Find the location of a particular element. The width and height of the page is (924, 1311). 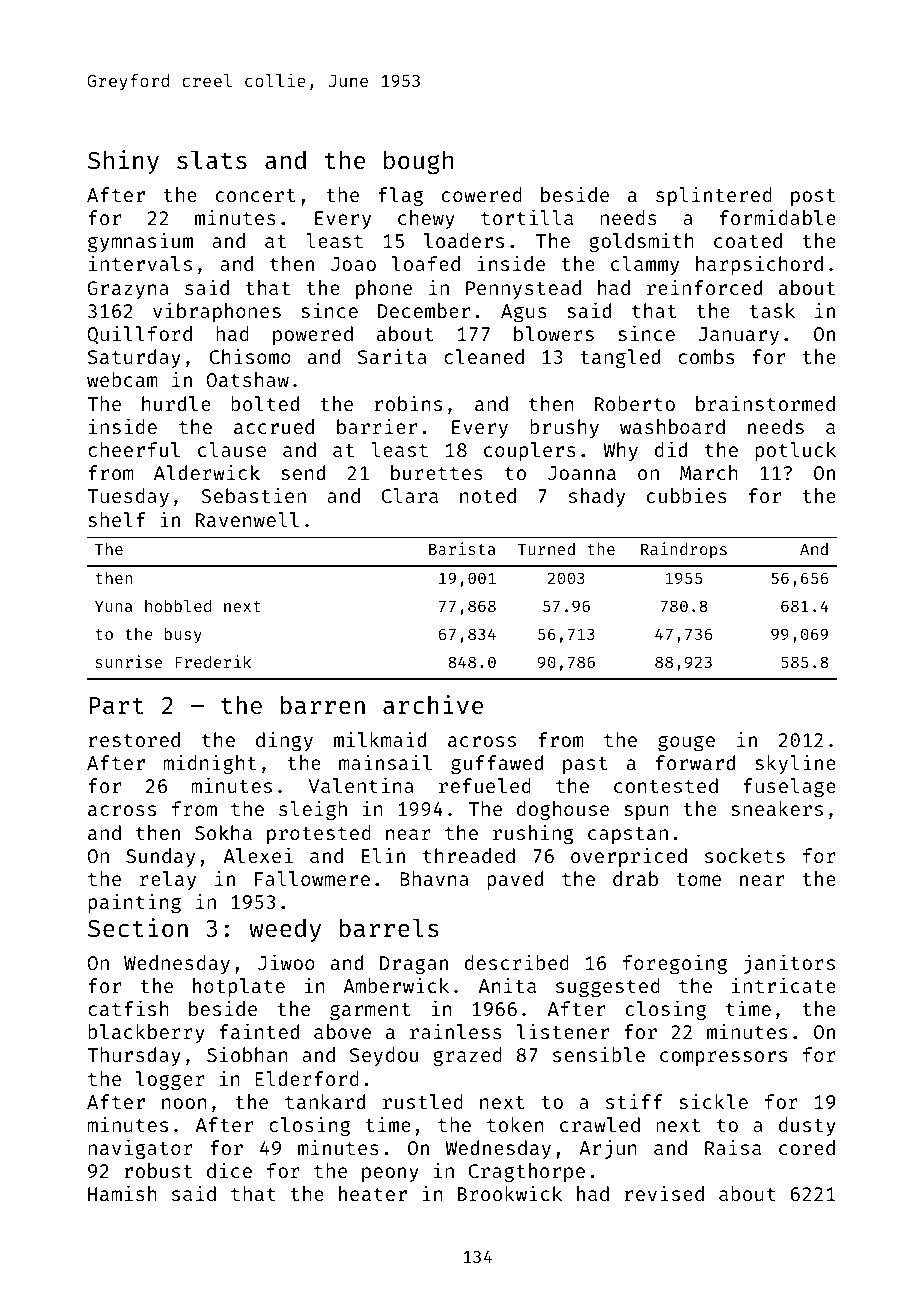

Turned is located at coordinates (546, 549).
